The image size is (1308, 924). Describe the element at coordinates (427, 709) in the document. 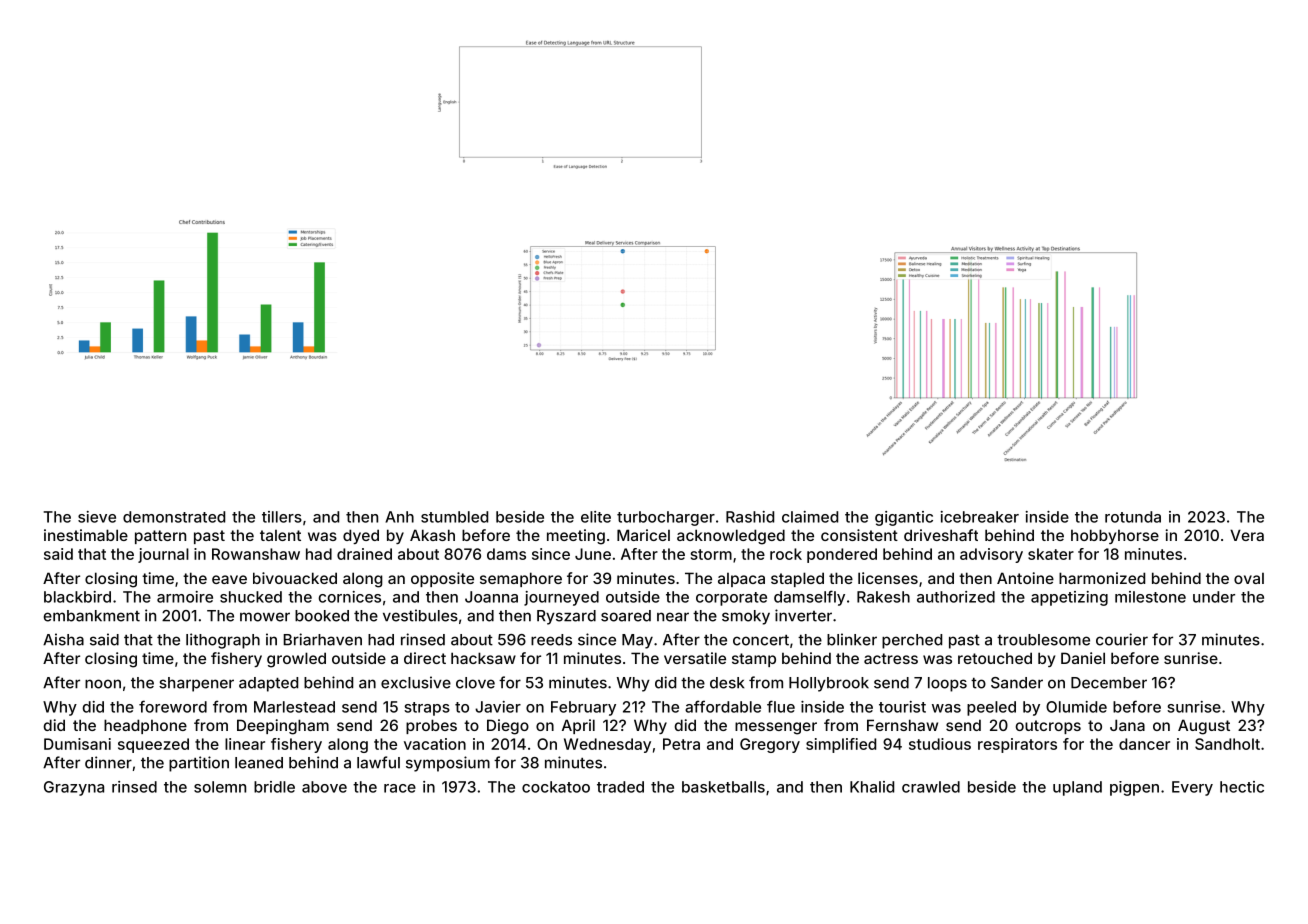

I see `straps` at that location.
